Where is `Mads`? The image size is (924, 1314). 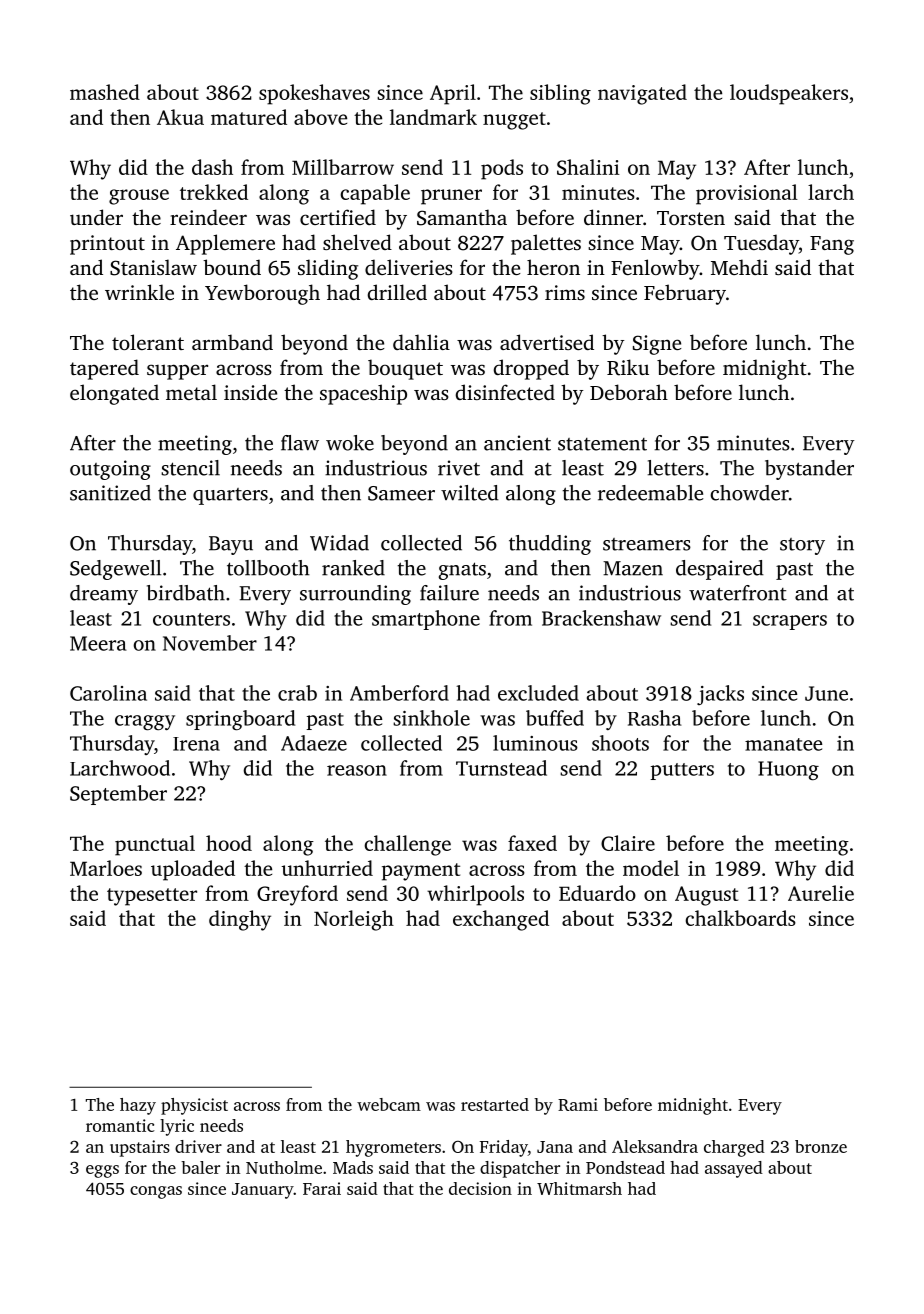
Mads is located at coordinates (353, 1167).
